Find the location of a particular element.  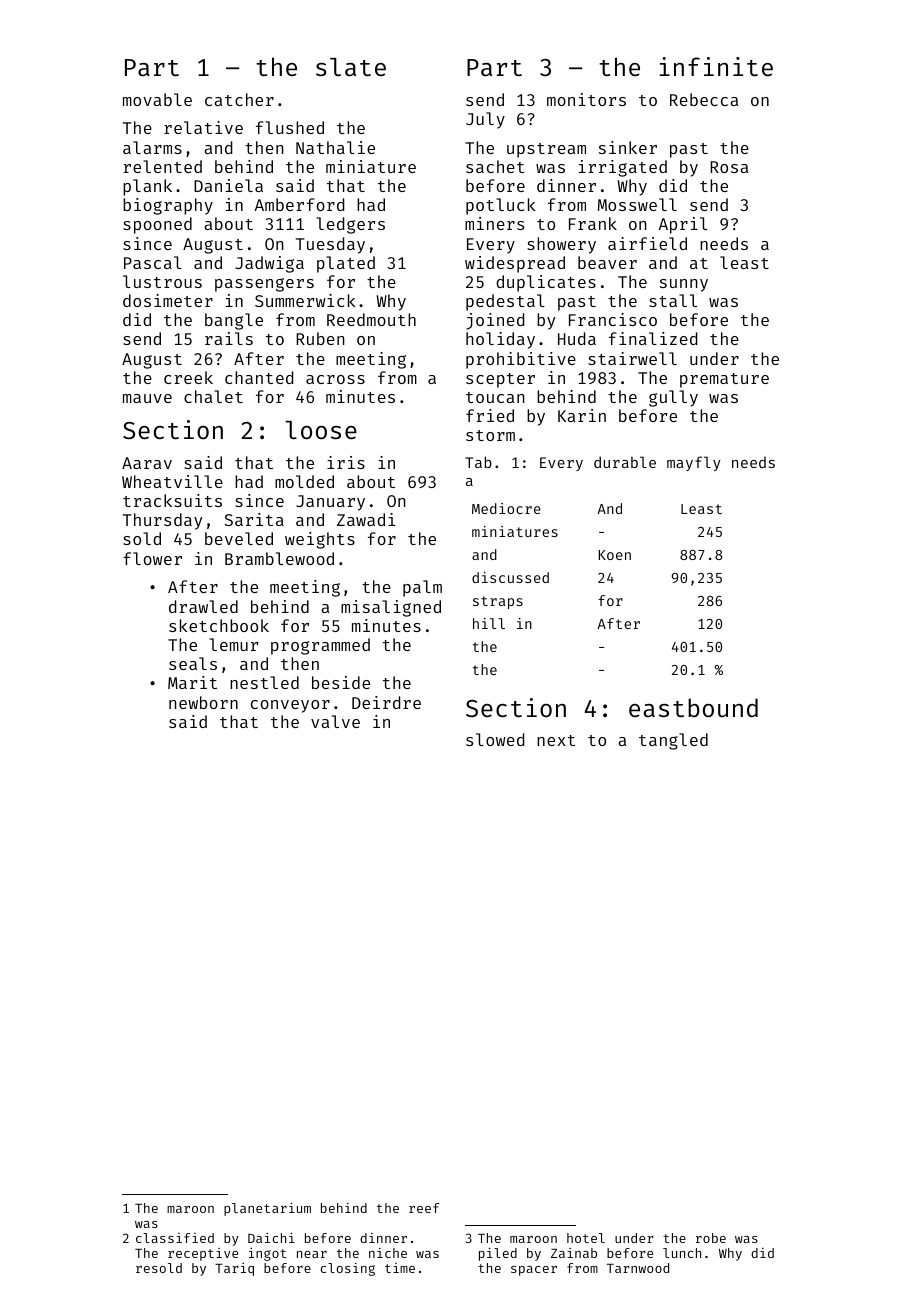

Marit is located at coordinates (192, 682).
